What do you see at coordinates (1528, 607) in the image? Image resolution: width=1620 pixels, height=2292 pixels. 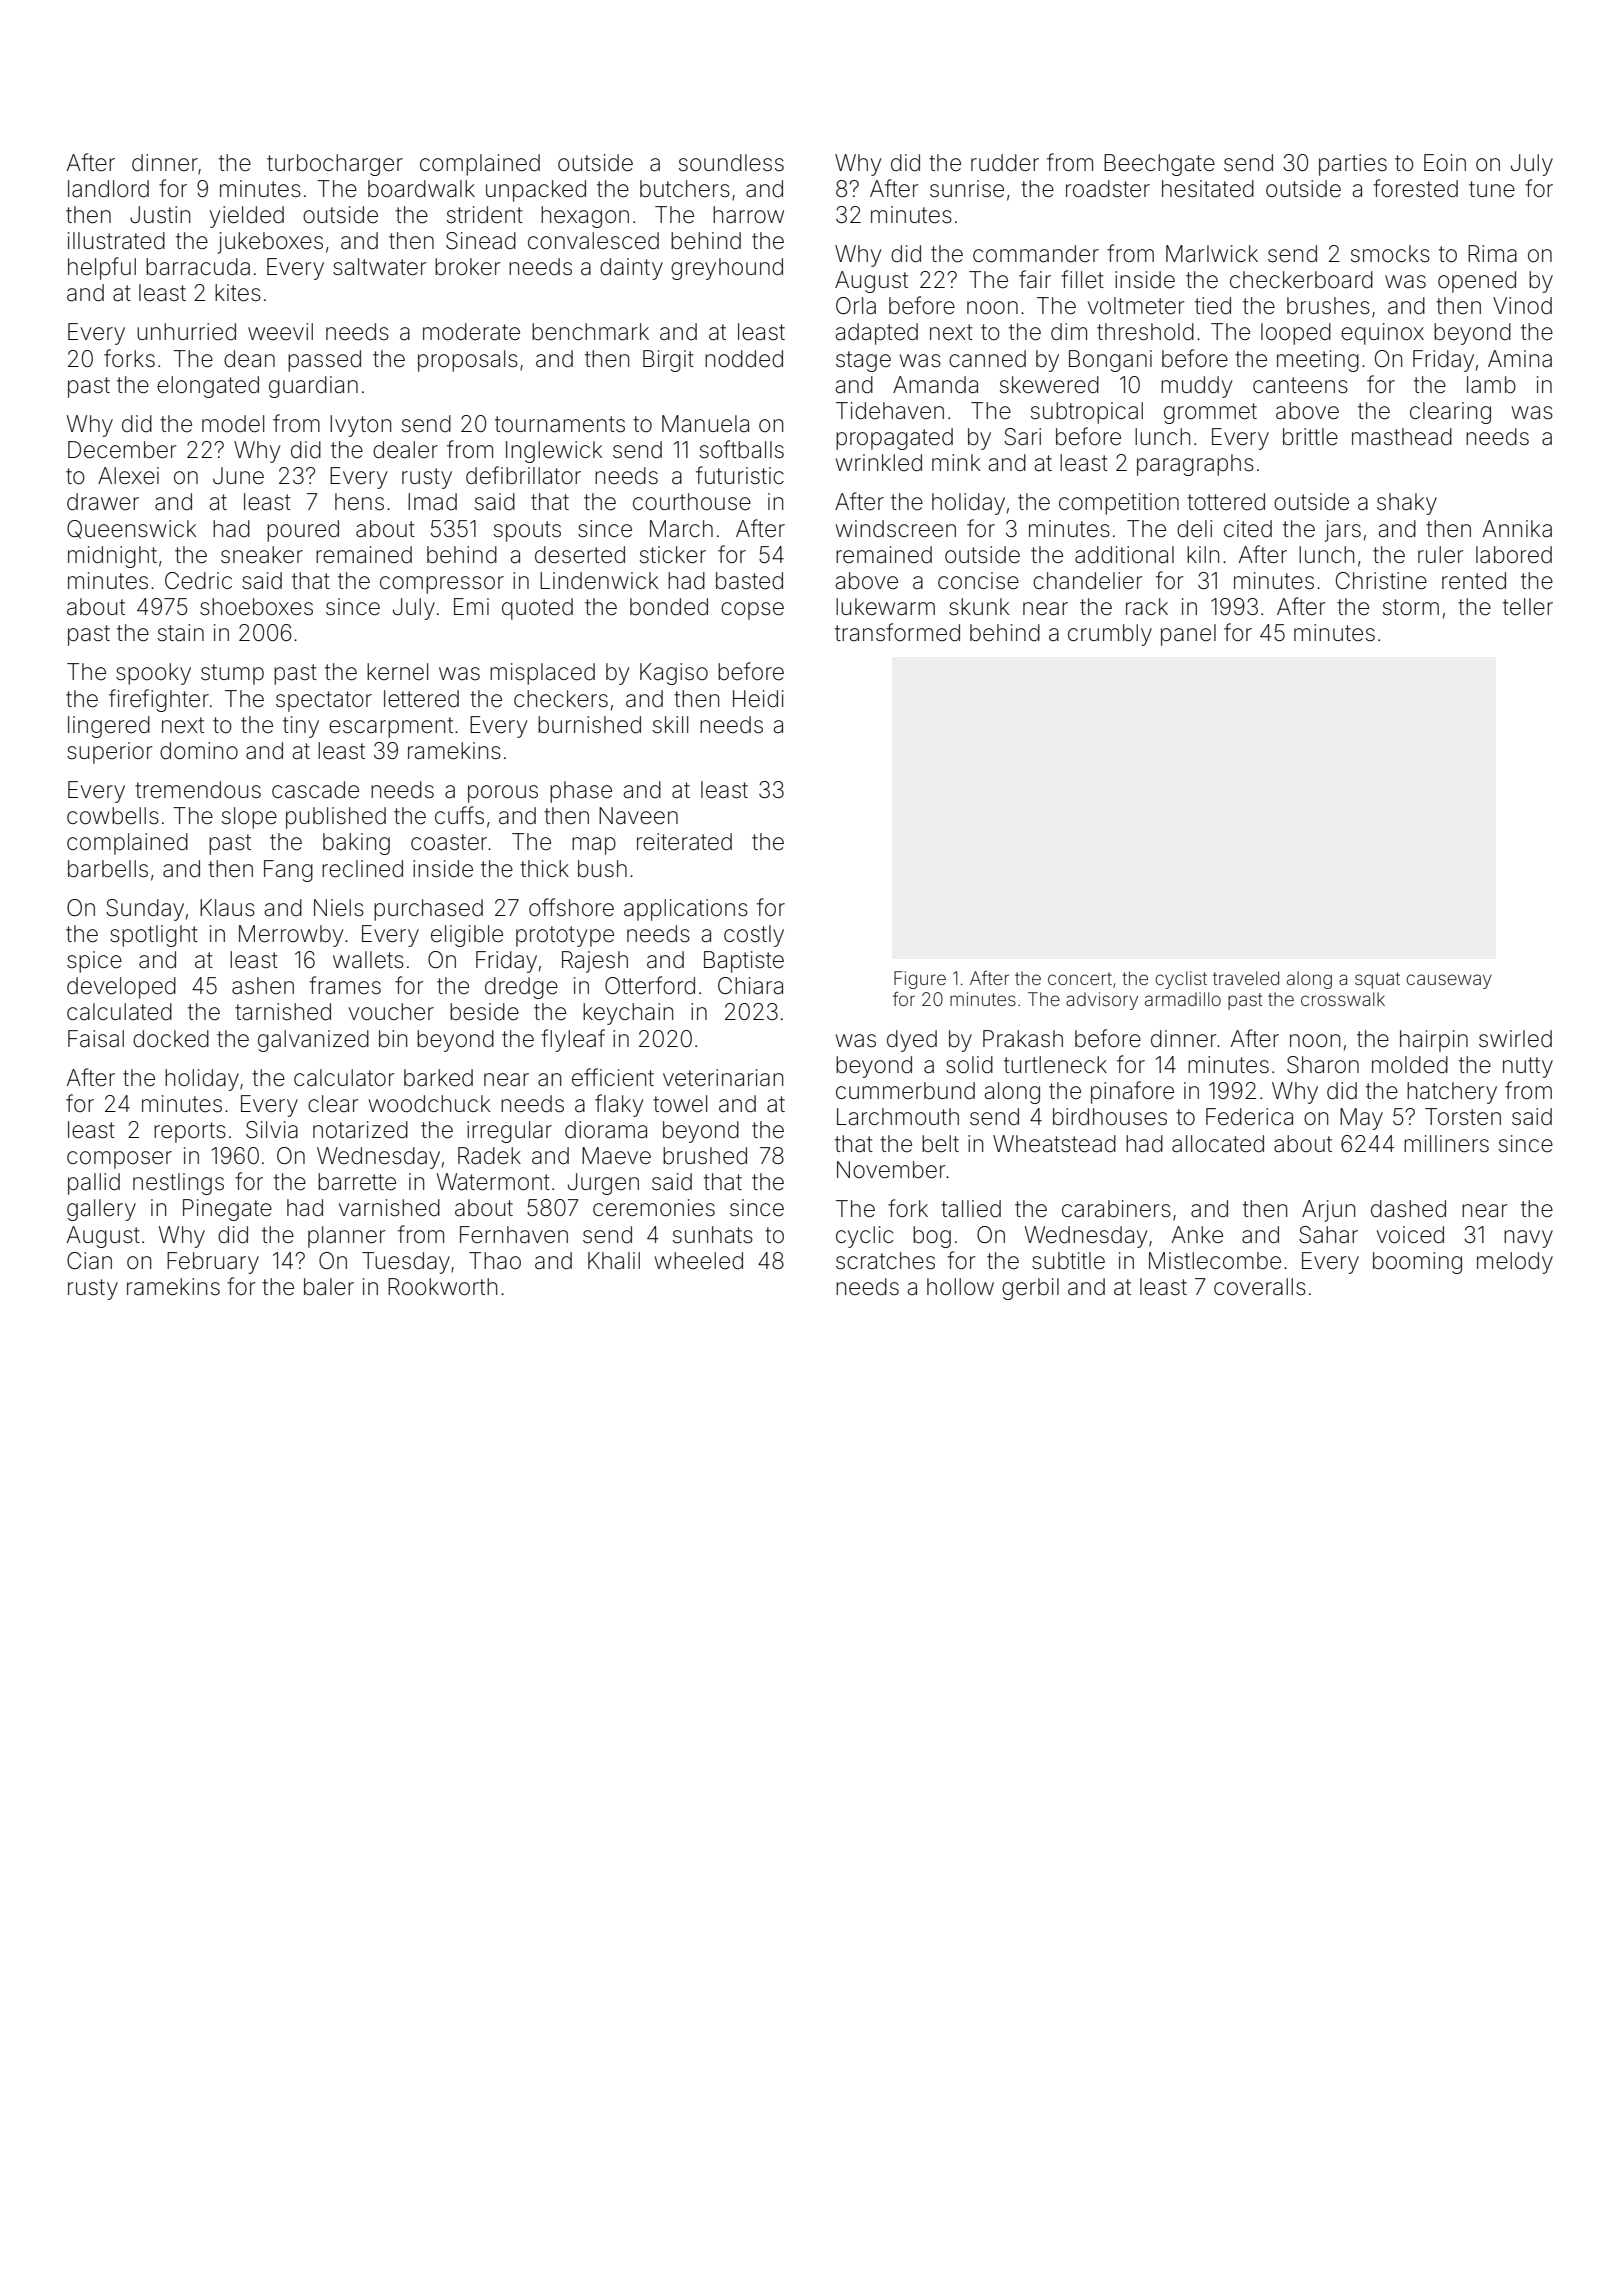 I see `teller` at bounding box center [1528, 607].
